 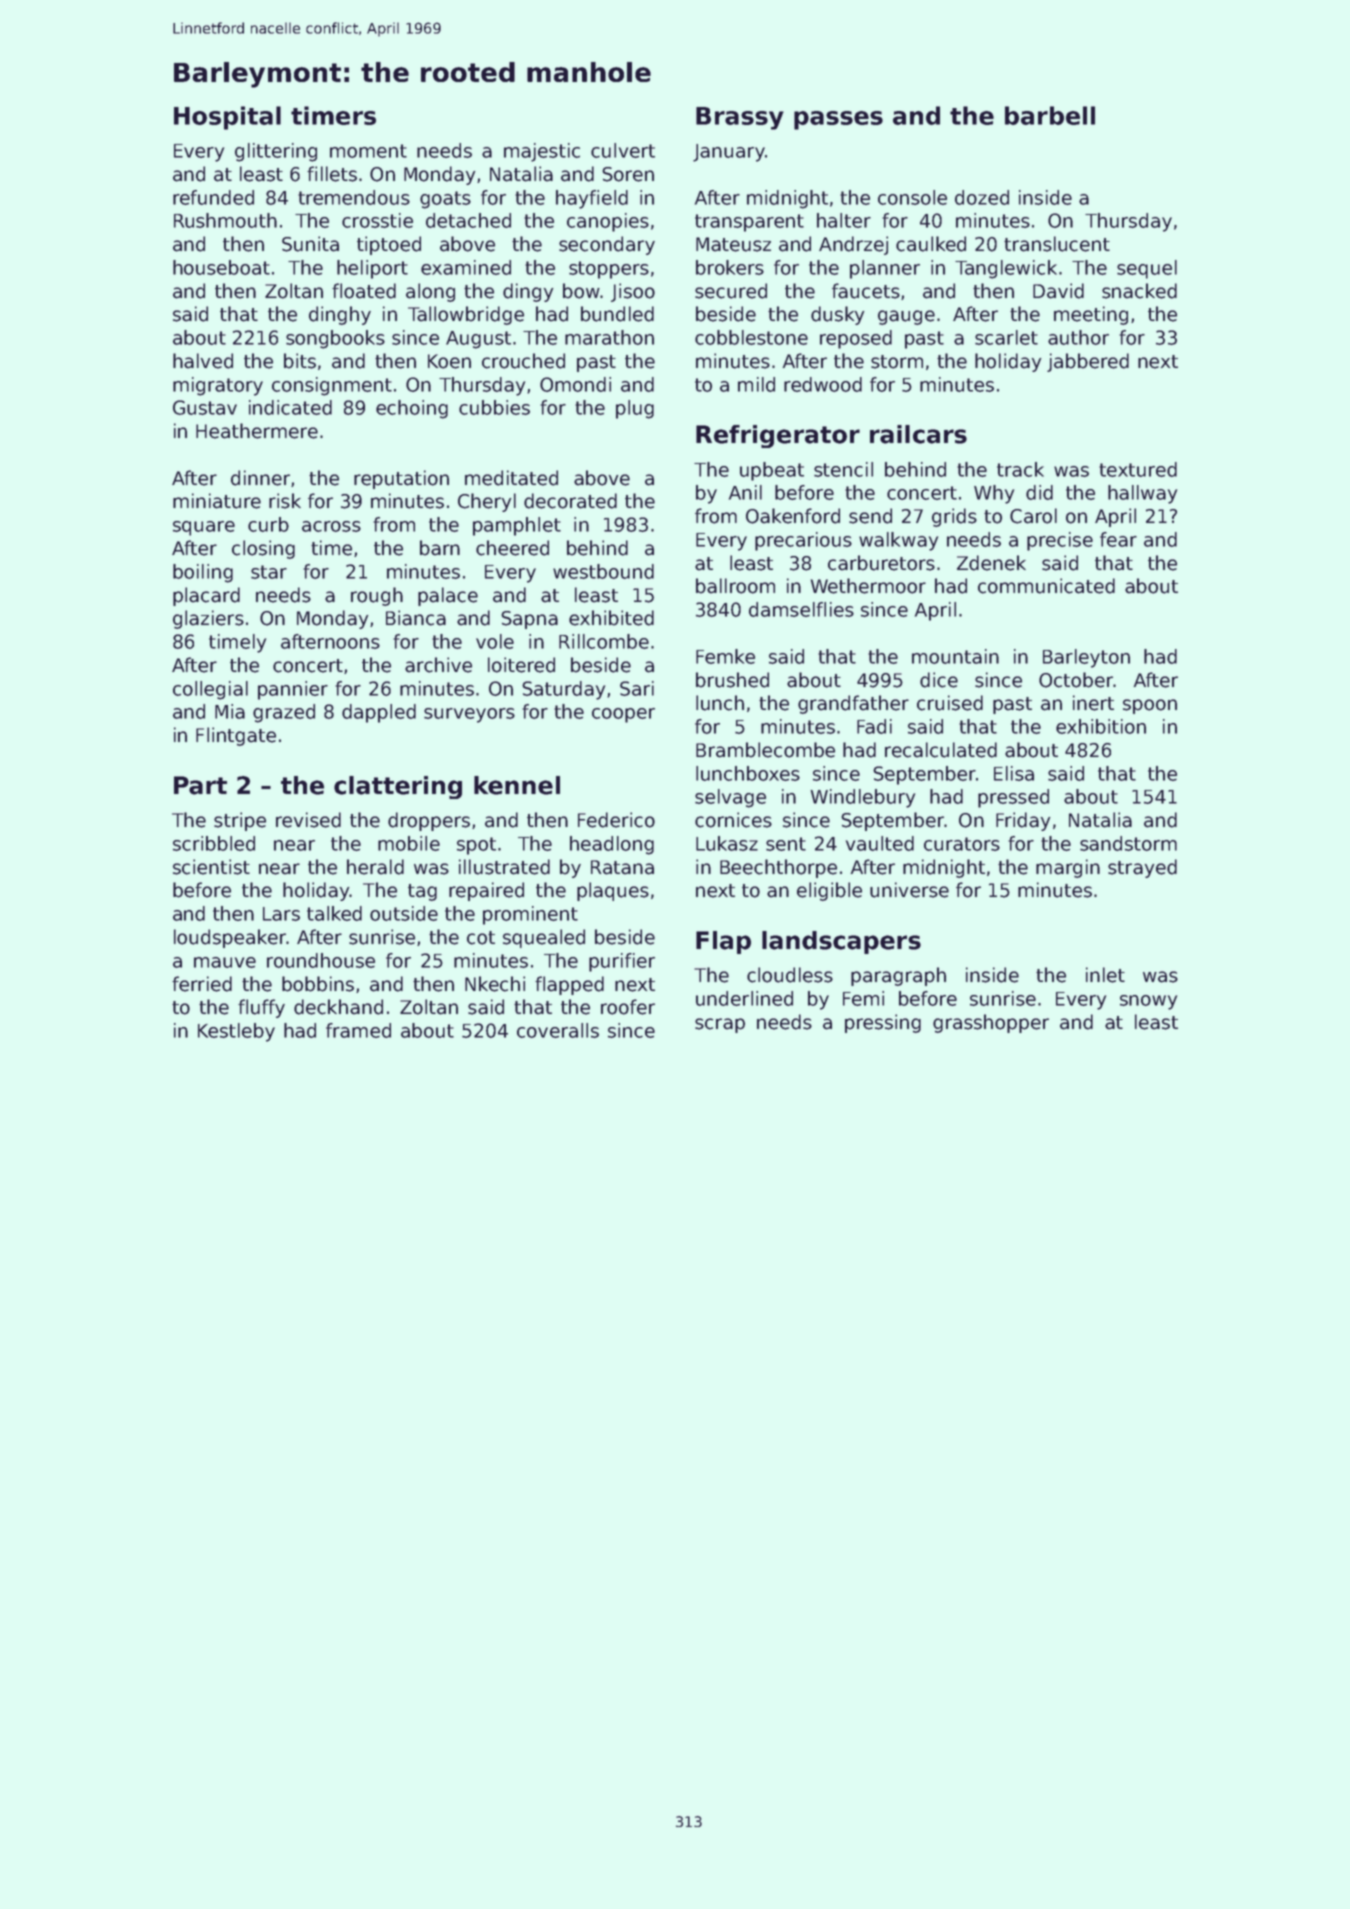 I want to click on Oakenford, so click(x=793, y=516).
